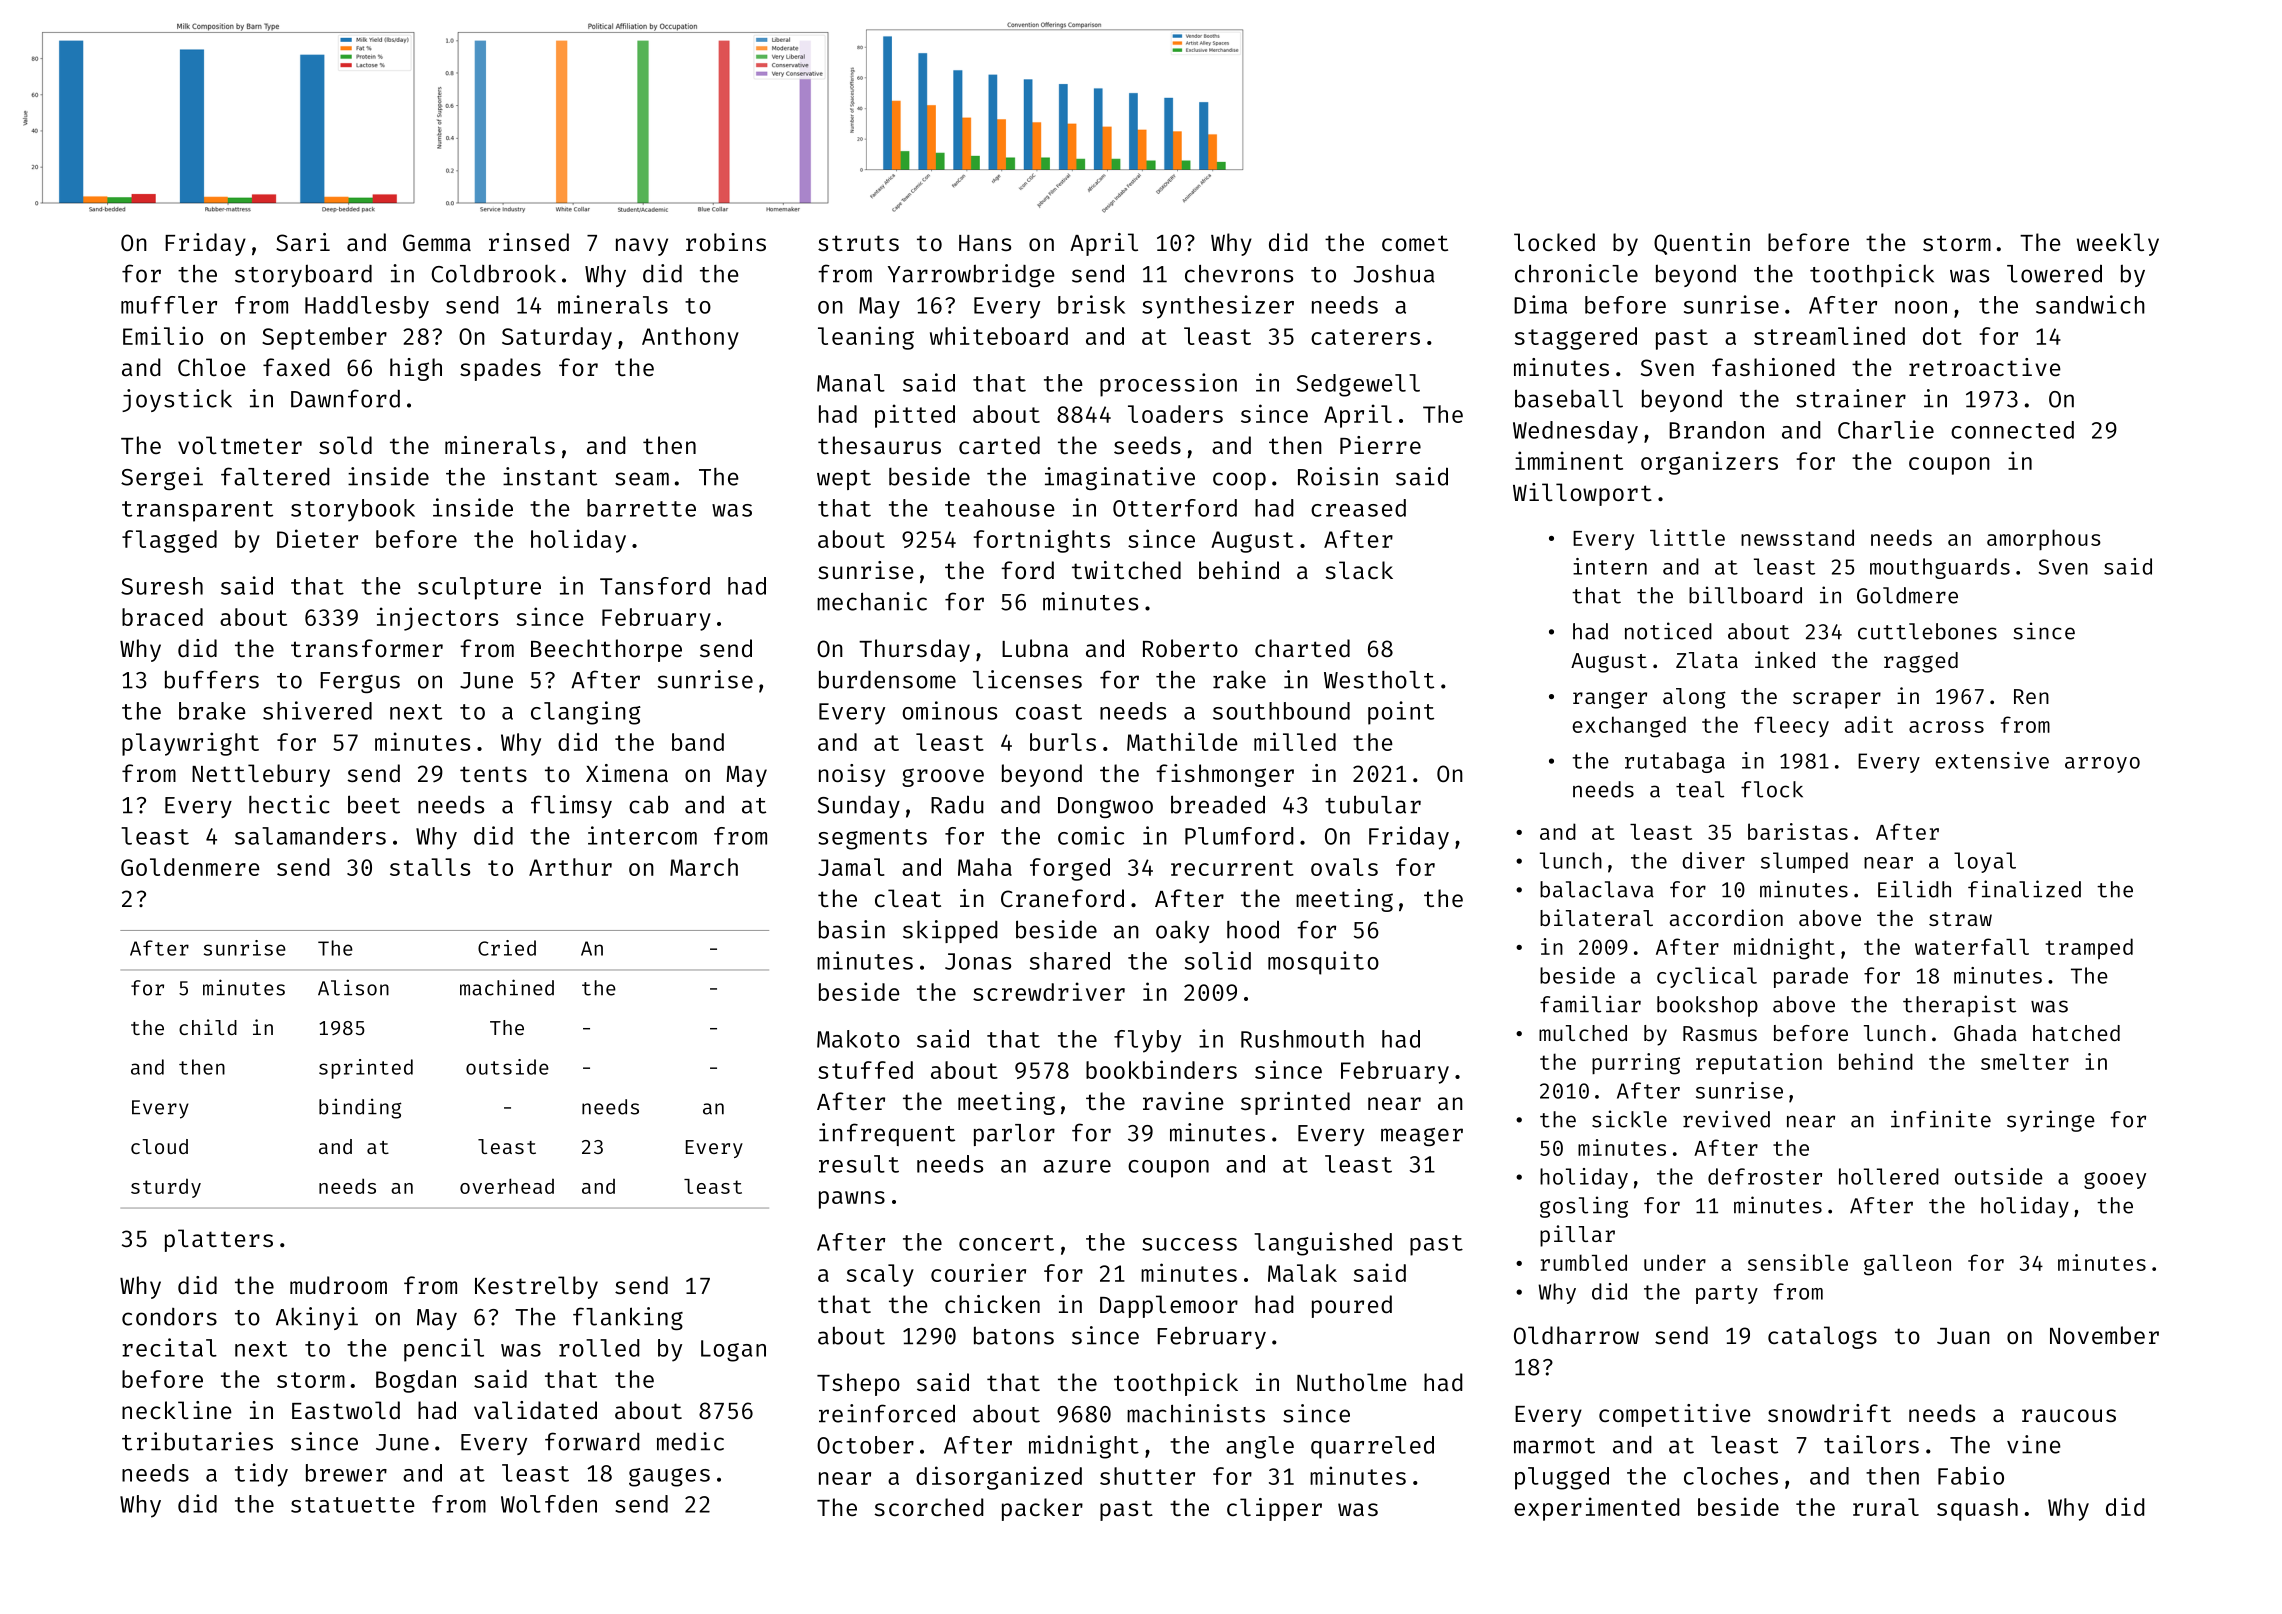 The height and width of the screenshot is (1614, 2282). I want to click on accordion, so click(1726, 917).
